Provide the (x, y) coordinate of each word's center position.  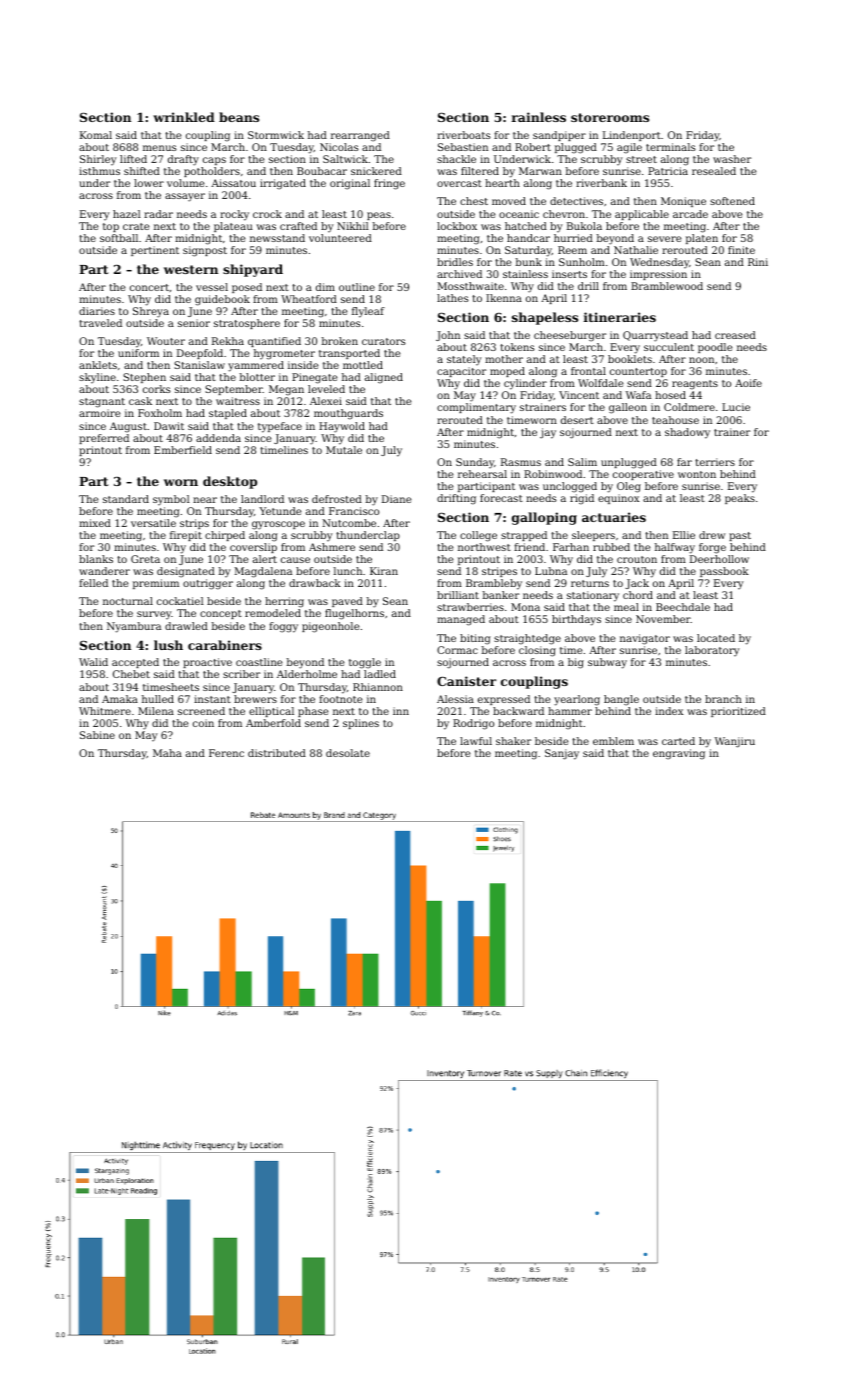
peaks (740, 499)
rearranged (360, 136)
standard (126, 499)
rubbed (611, 547)
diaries (97, 311)
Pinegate (315, 378)
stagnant (102, 403)
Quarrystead (655, 336)
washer (732, 159)
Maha (167, 753)
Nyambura (134, 627)
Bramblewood (667, 286)
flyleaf (368, 312)
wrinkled (184, 117)
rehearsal (482, 474)
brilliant (458, 595)
